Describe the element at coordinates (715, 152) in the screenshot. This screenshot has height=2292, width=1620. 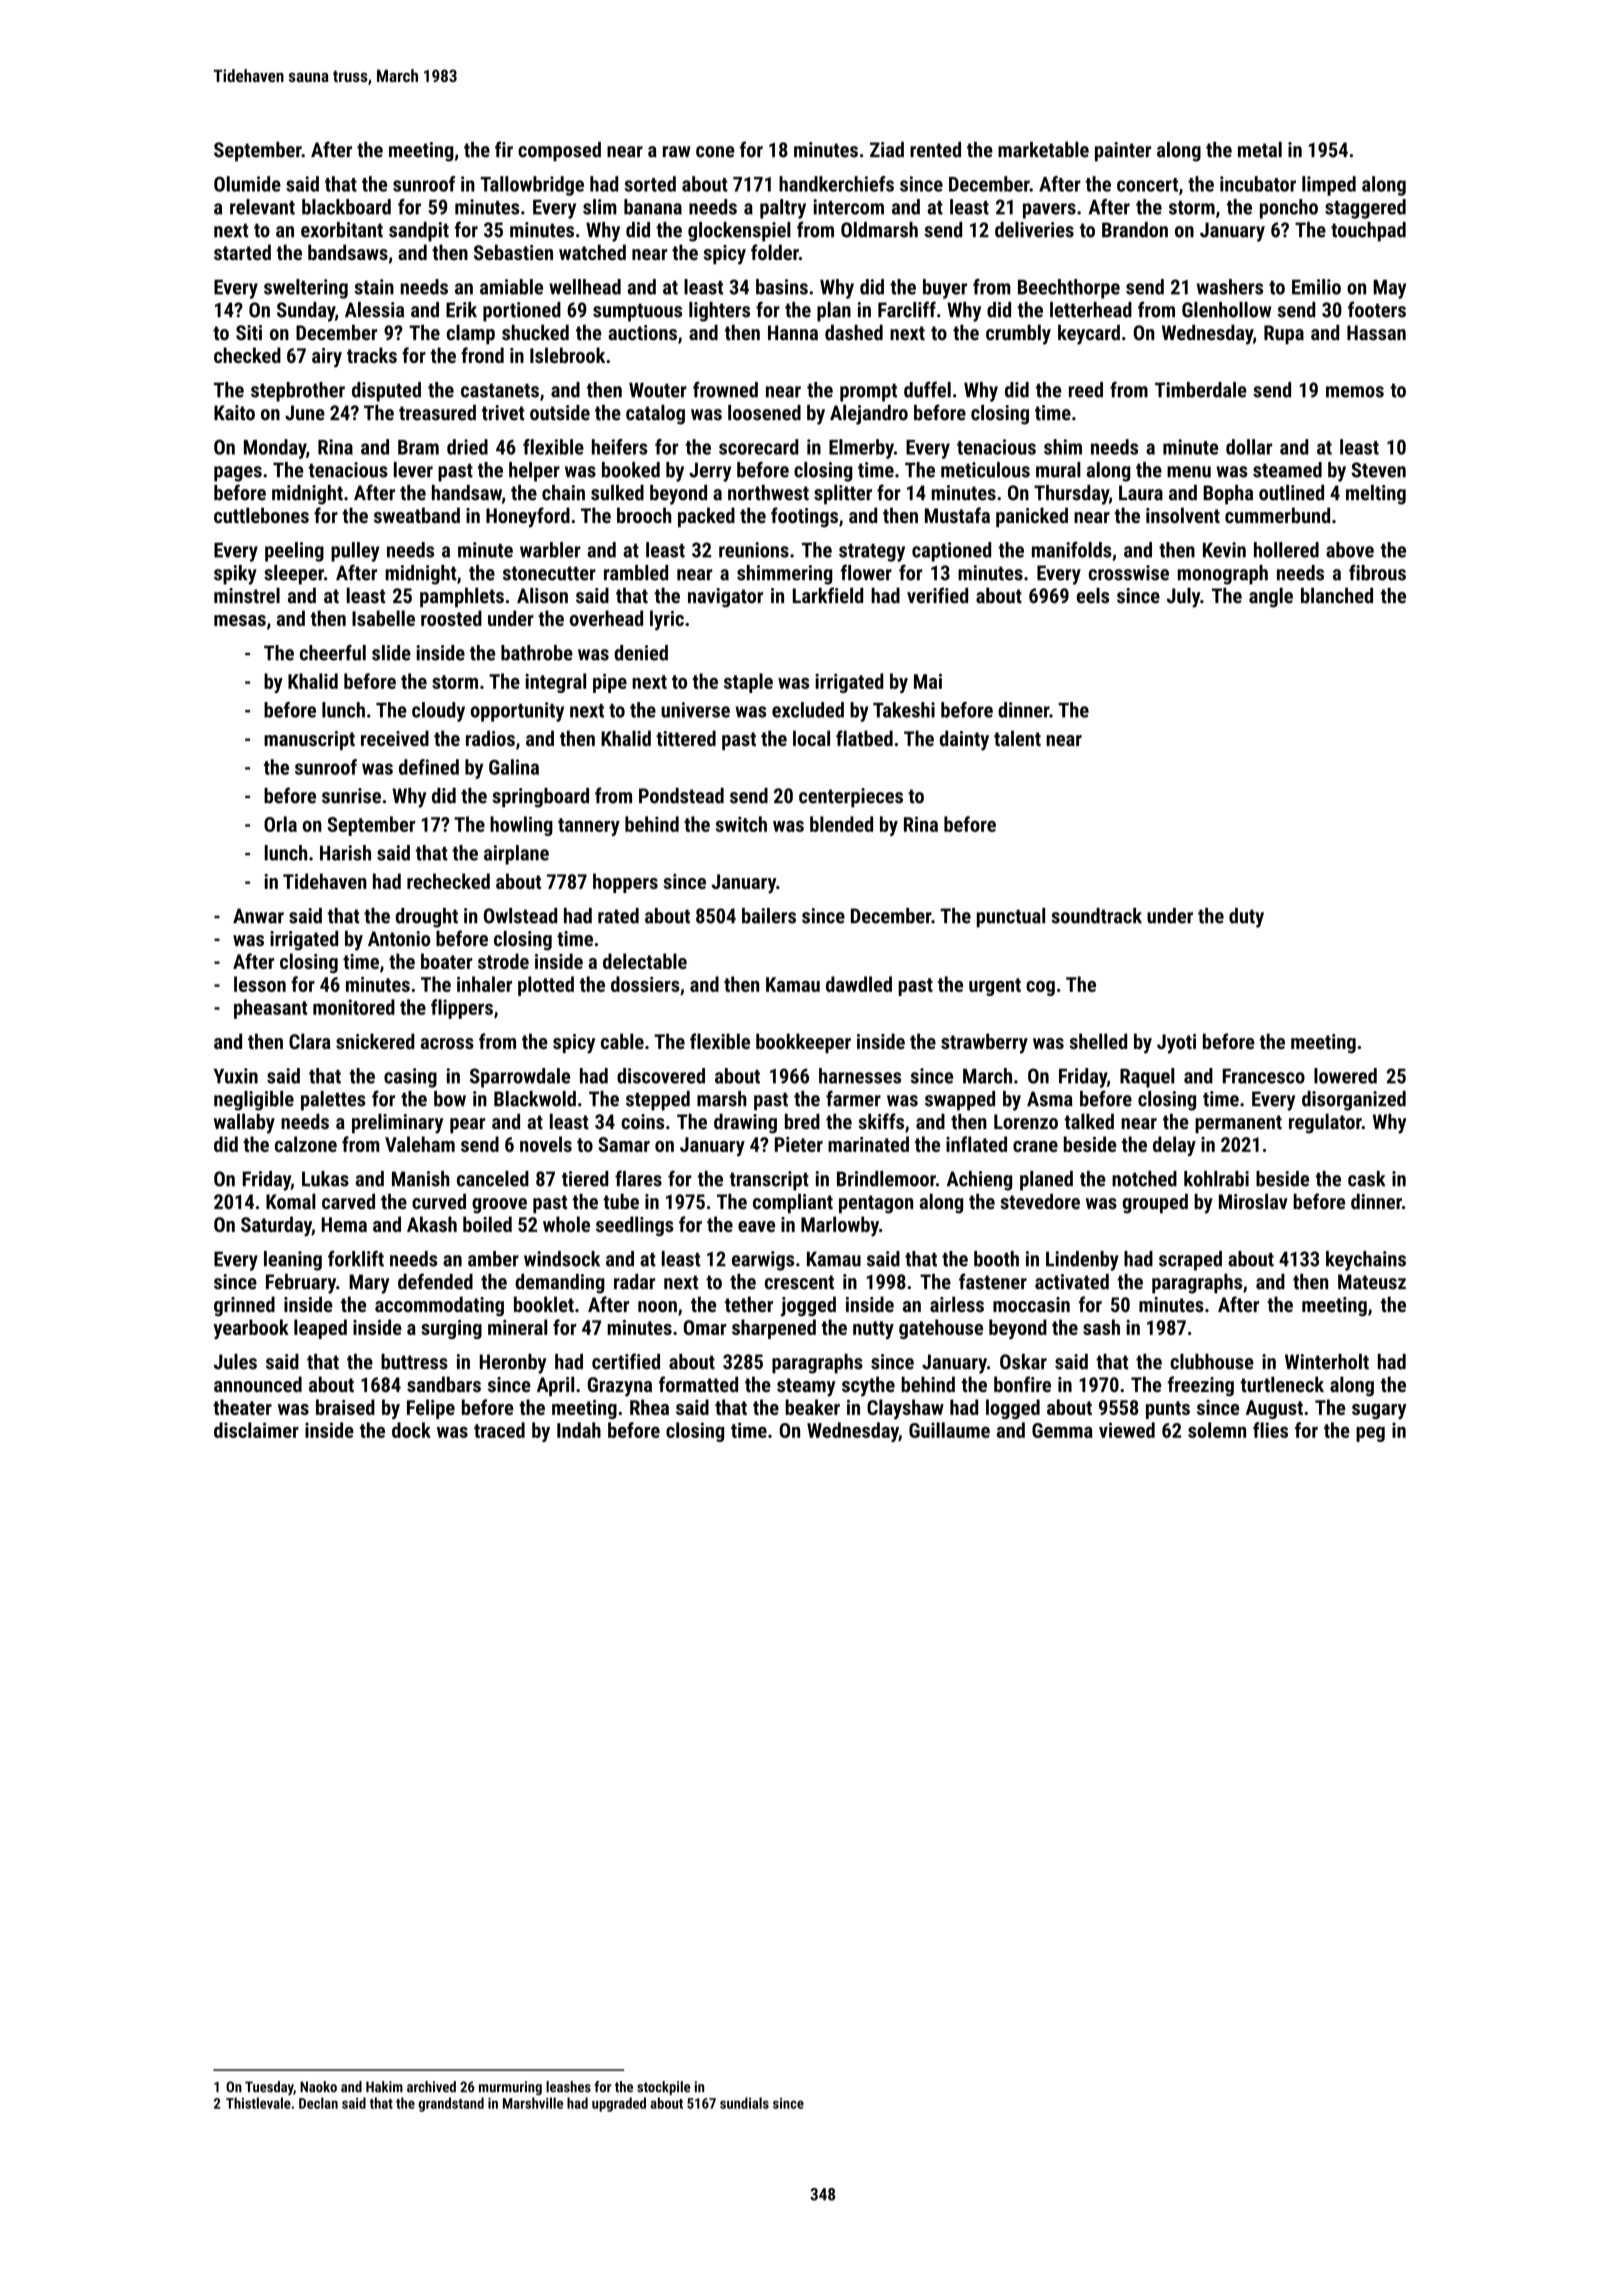
I see `cone` at that location.
